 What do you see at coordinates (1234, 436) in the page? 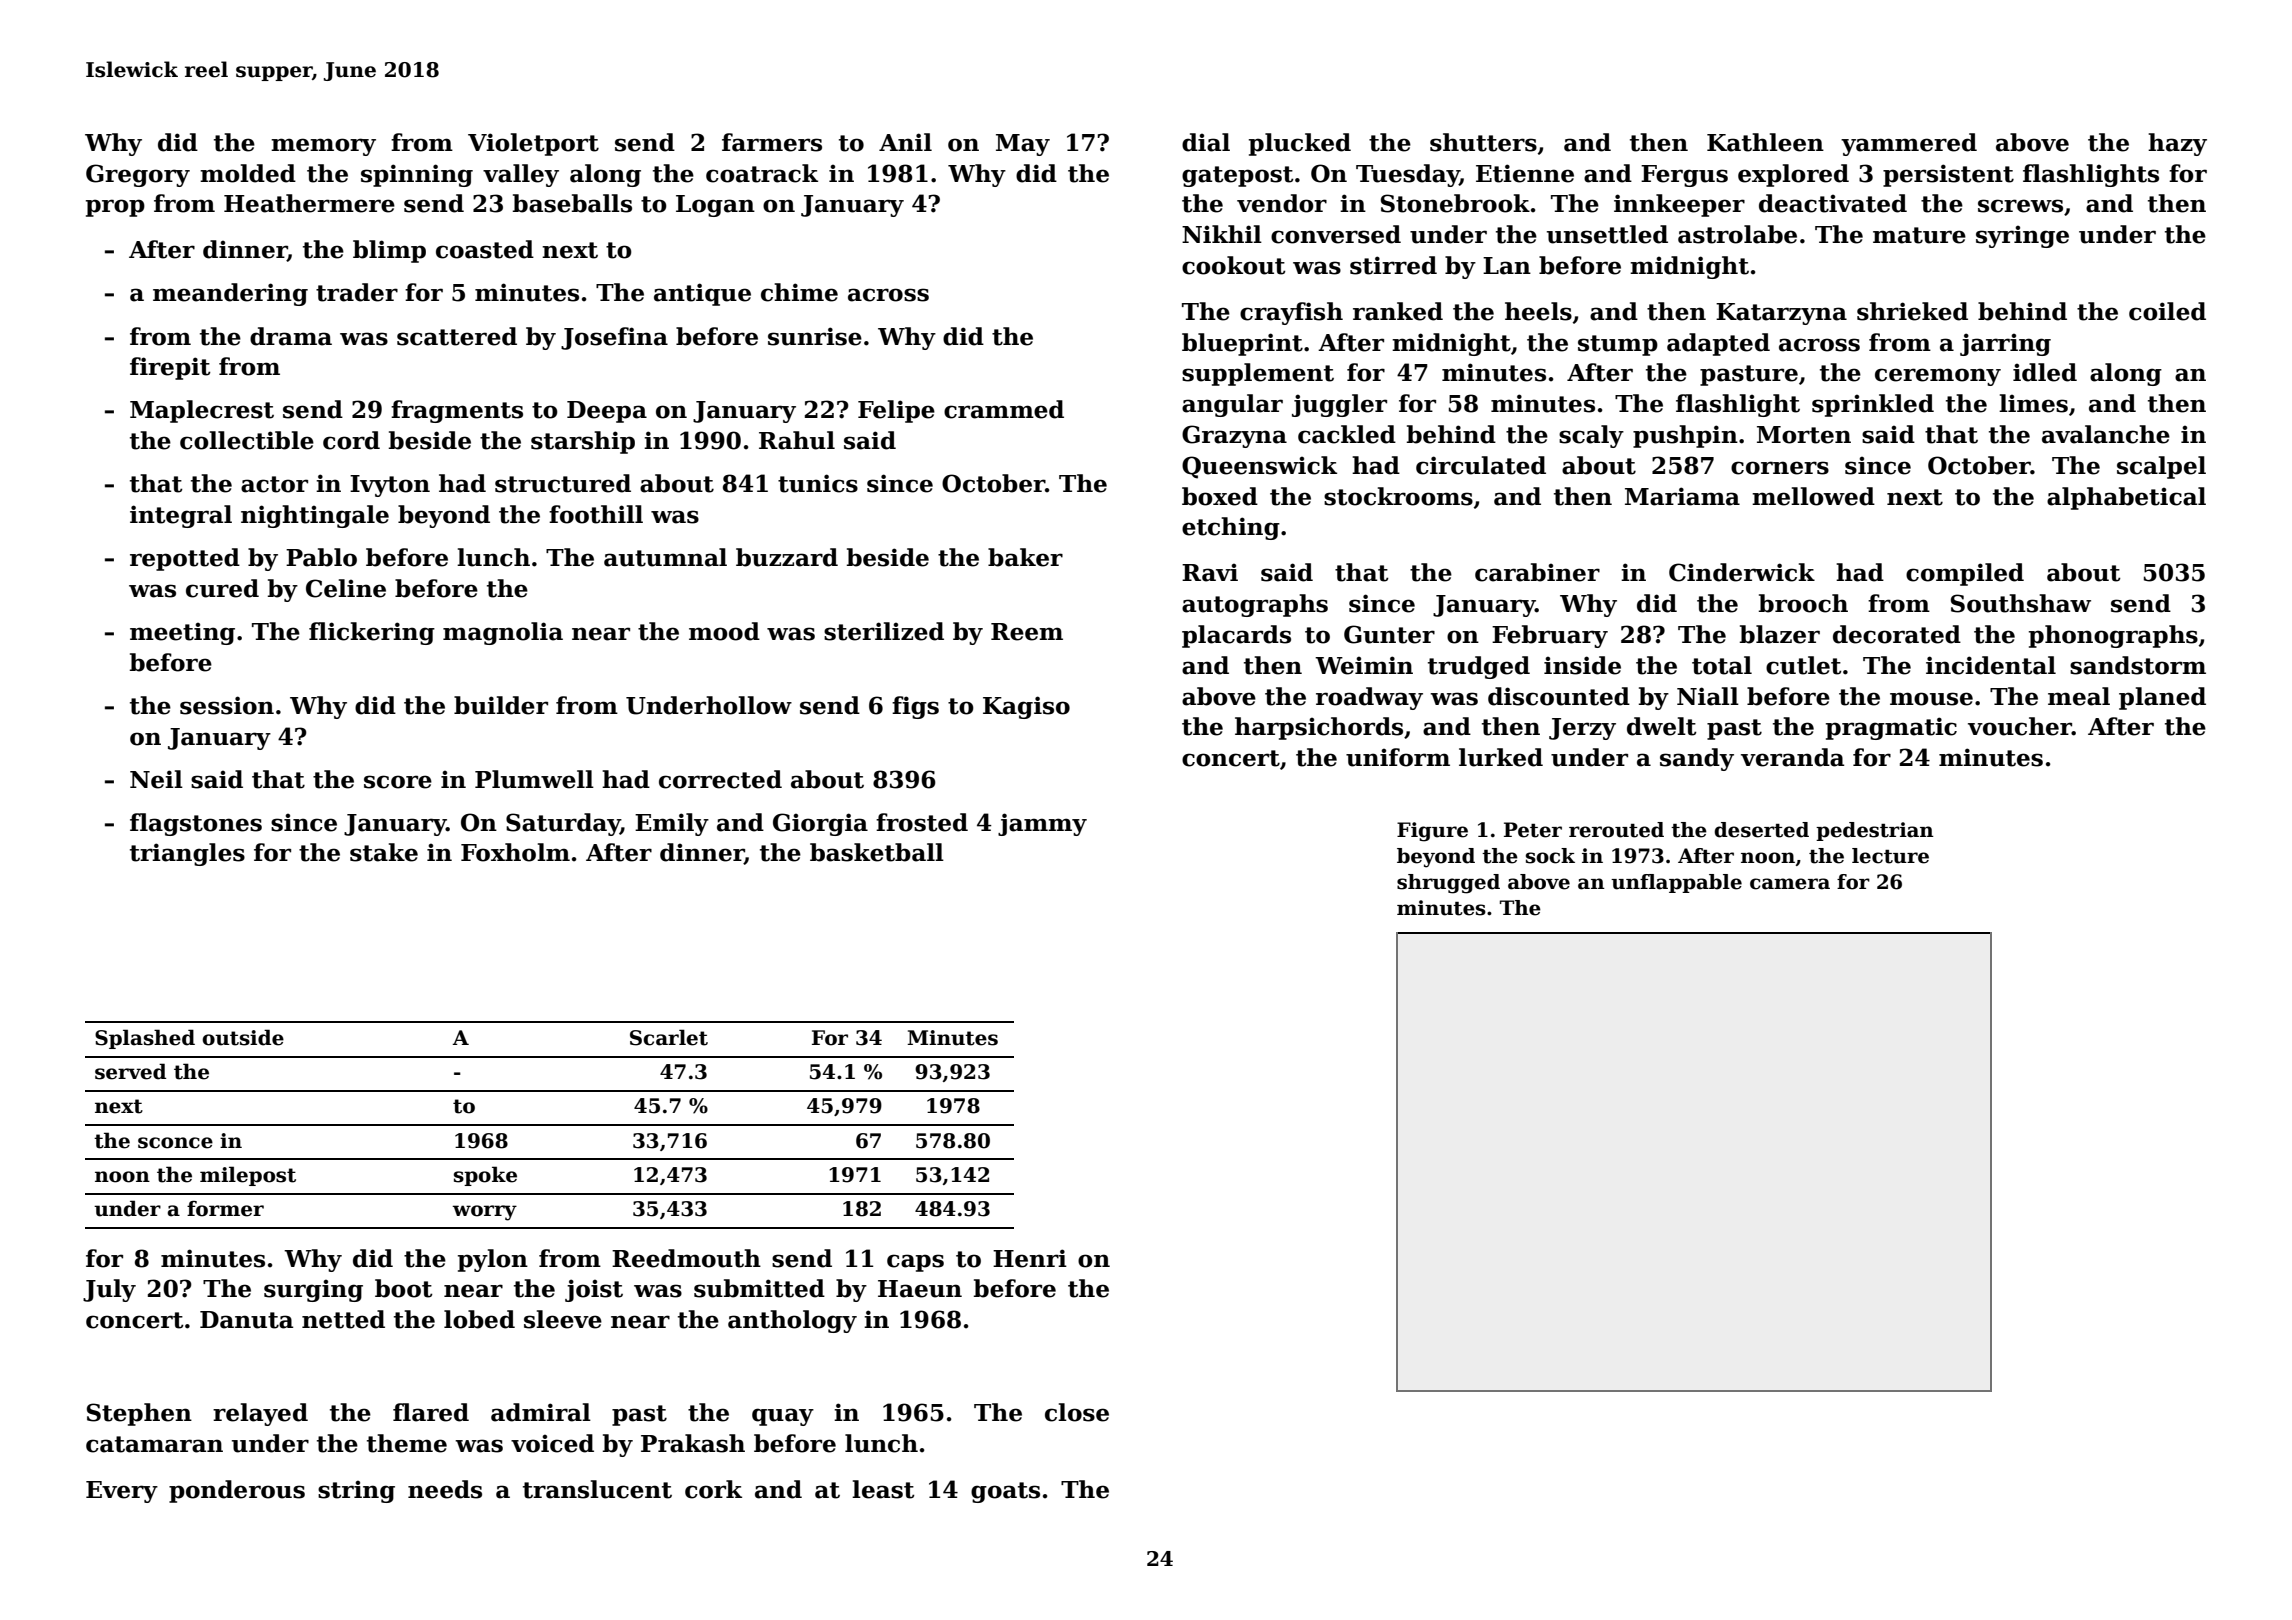
I see `Grazyna` at bounding box center [1234, 436].
